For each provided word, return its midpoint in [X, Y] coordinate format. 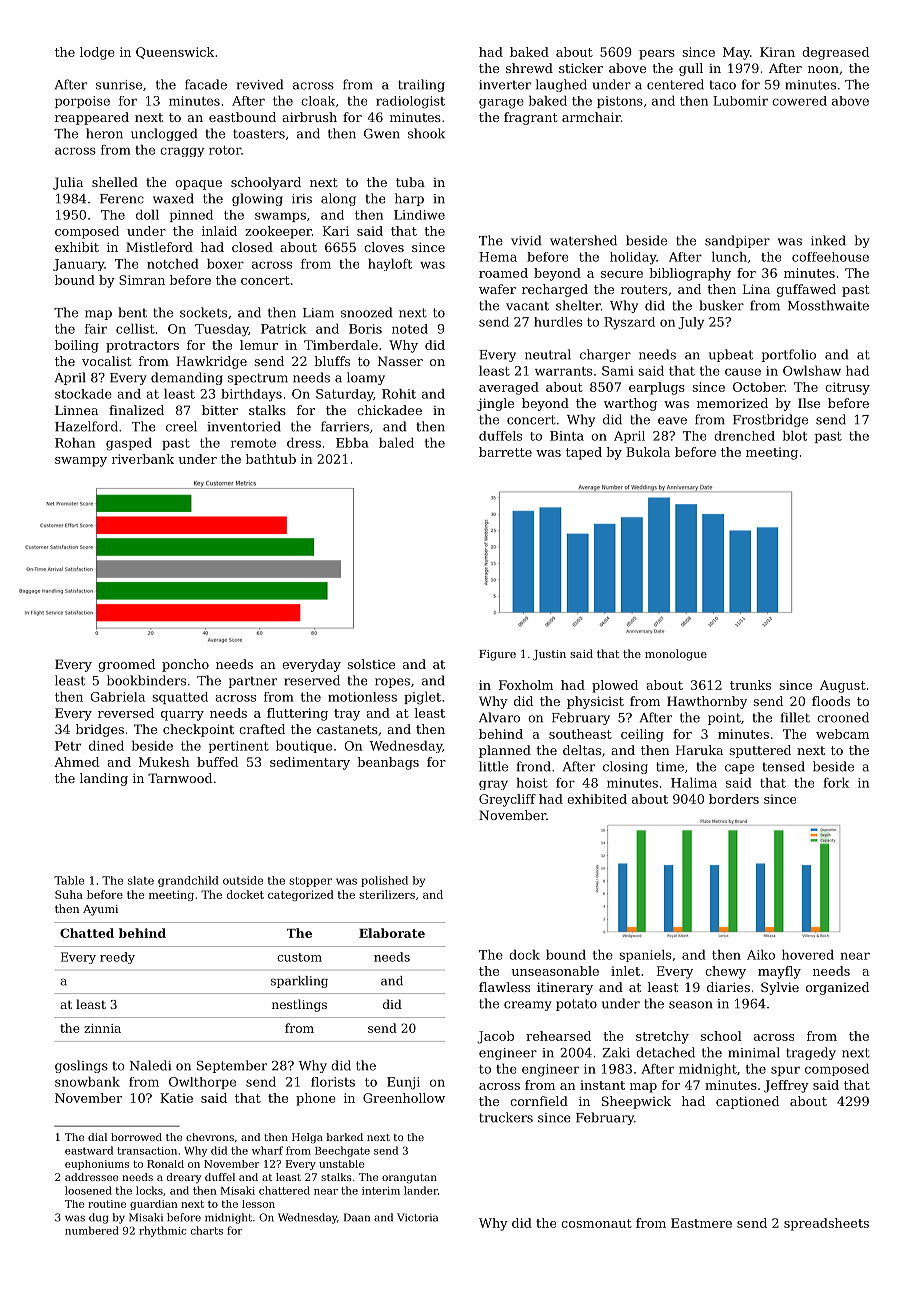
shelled [115, 182]
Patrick [284, 329]
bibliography [690, 274]
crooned [843, 717]
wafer [497, 289]
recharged [555, 290]
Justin [549, 655]
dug [98, 1218]
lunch [729, 257]
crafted [262, 729]
